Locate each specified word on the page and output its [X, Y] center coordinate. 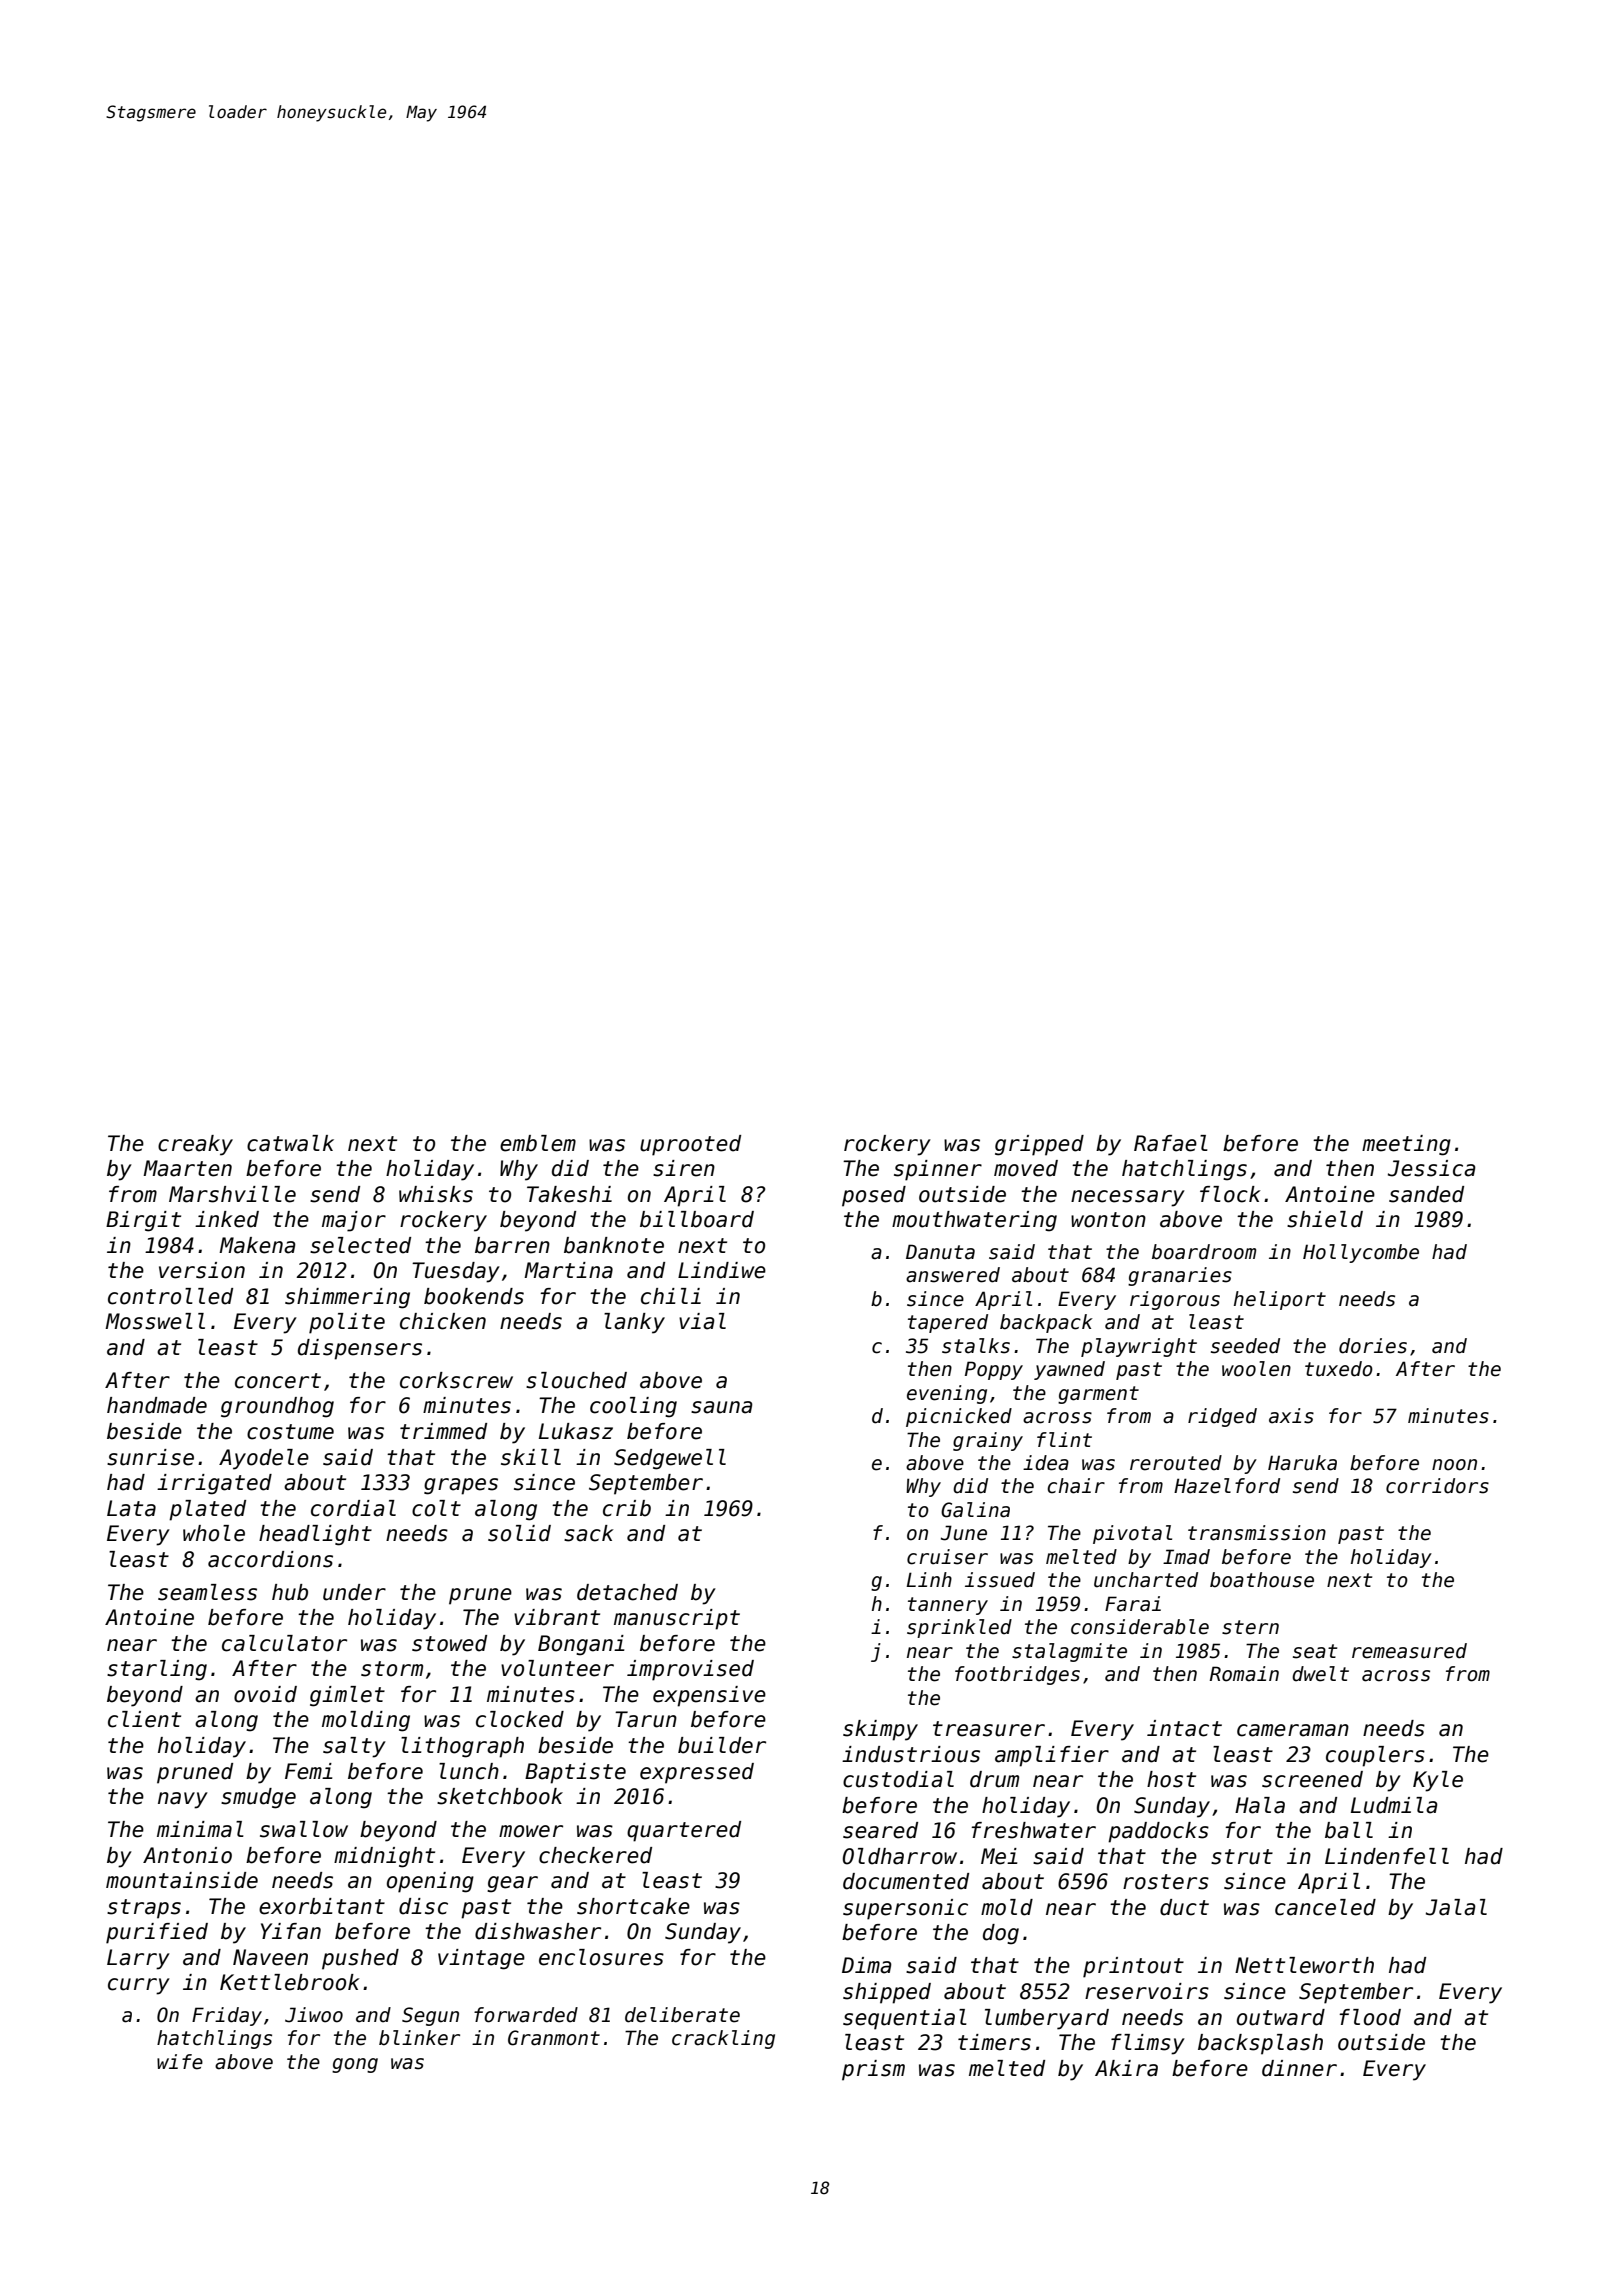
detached [627, 1592]
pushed [360, 1959]
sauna [722, 1407]
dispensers [360, 1349]
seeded [1245, 1346]
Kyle [1438, 1781]
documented [906, 1881]
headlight [315, 1535]
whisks [436, 1194]
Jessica [1432, 1168]
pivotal [1132, 1534]
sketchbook [500, 1796]
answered [953, 1275]
